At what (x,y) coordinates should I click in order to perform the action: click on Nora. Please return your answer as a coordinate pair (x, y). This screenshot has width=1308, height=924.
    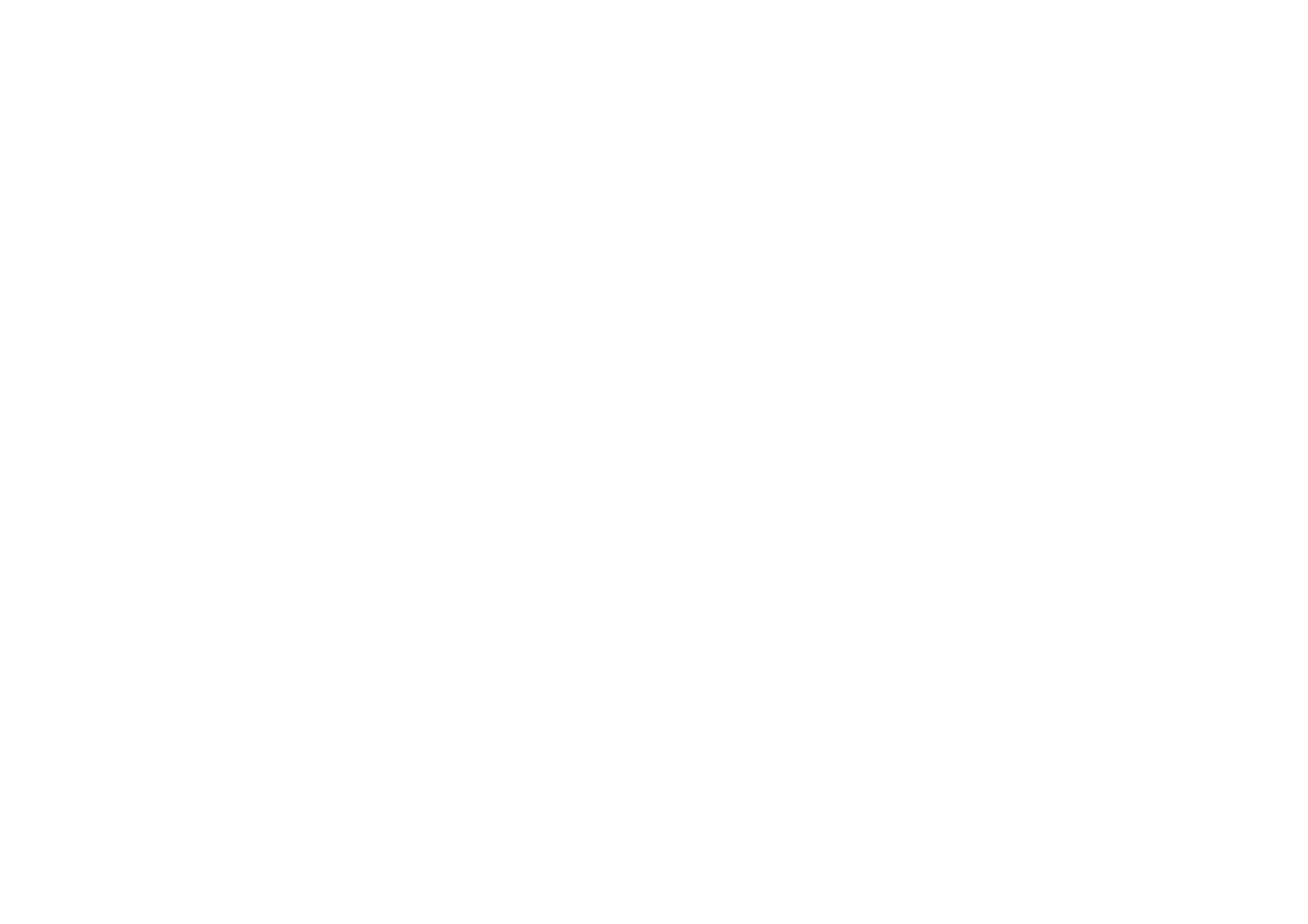
    Looking at the image, I should click on (146, 725).
